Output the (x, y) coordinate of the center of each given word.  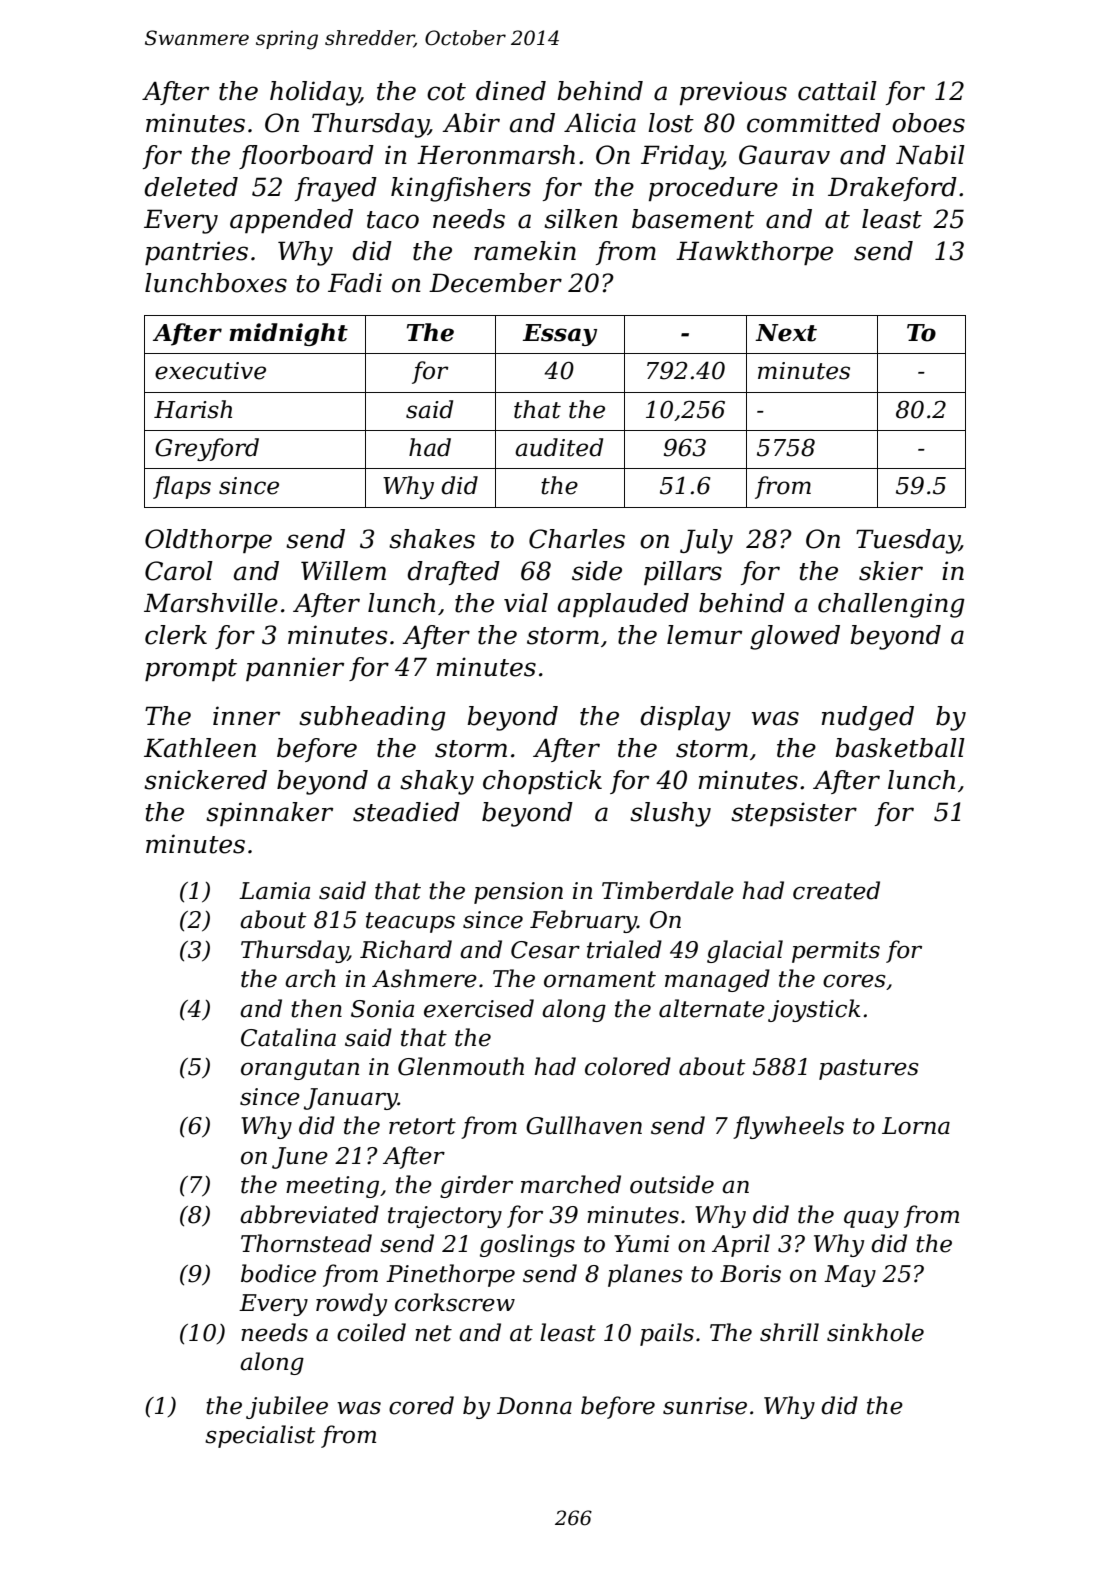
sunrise (705, 1406)
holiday (315, 93)
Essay (560, 335)
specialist (260, 1436)
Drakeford (892, 189)
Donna (534, 1406)
